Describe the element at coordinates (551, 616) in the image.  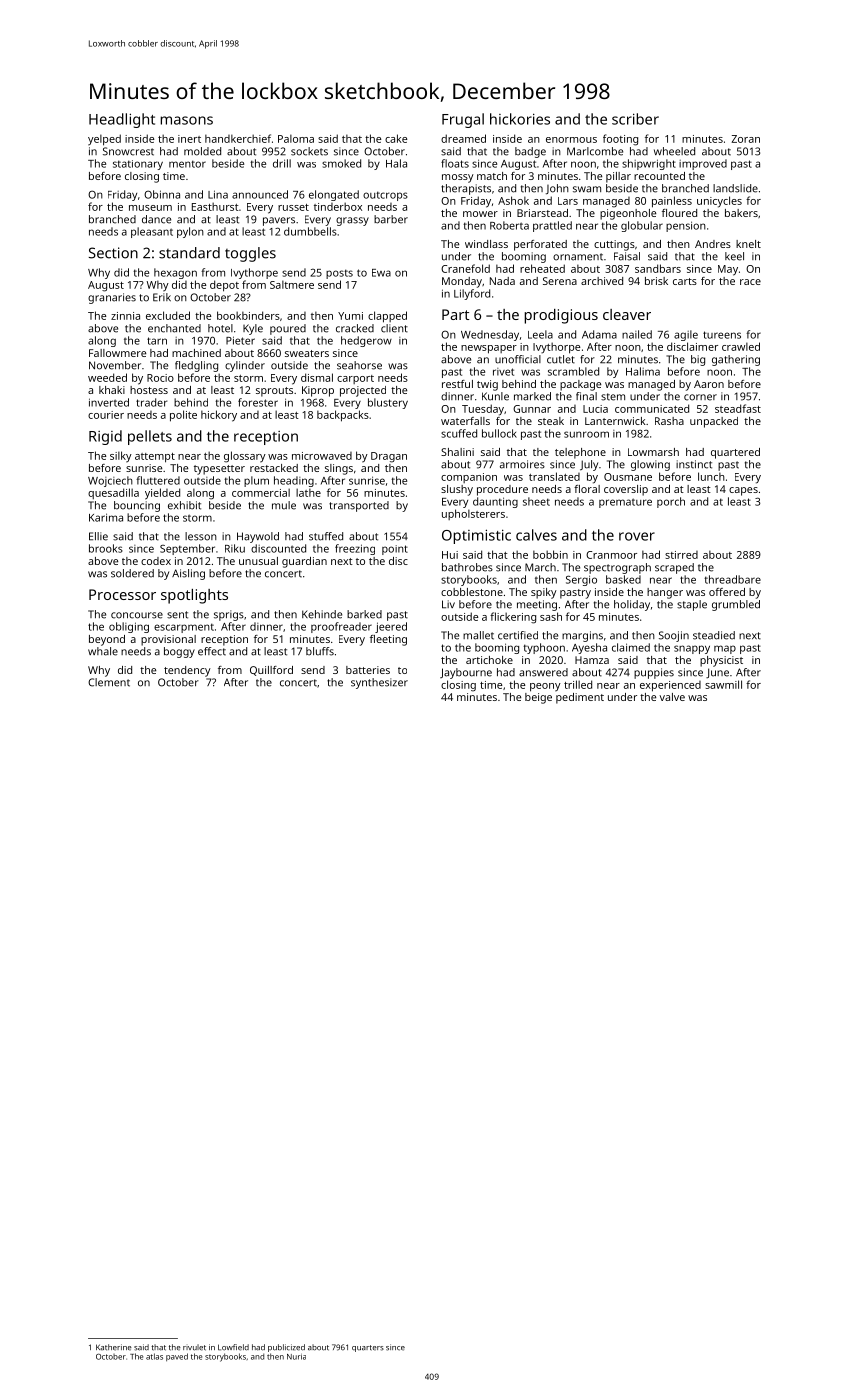
I see `sash` at that location.
